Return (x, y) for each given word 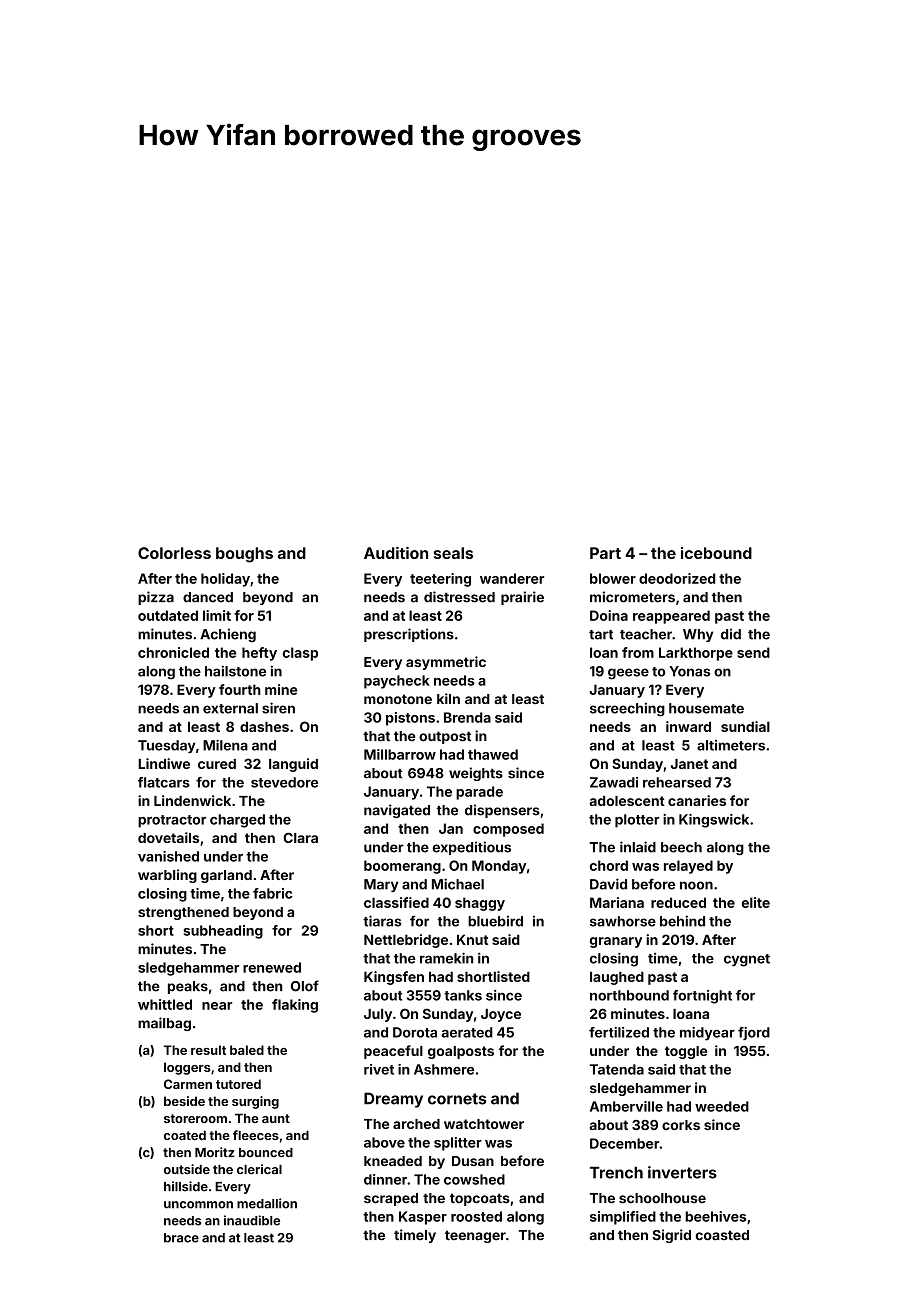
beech (681, 847)
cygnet (747, 960)
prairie (522, 598)
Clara (300, 837)
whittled (165, 1004)
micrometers (632, 597)
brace (181, 1238)
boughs (244, 555)
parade (479, 793)
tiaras (382, 921)
